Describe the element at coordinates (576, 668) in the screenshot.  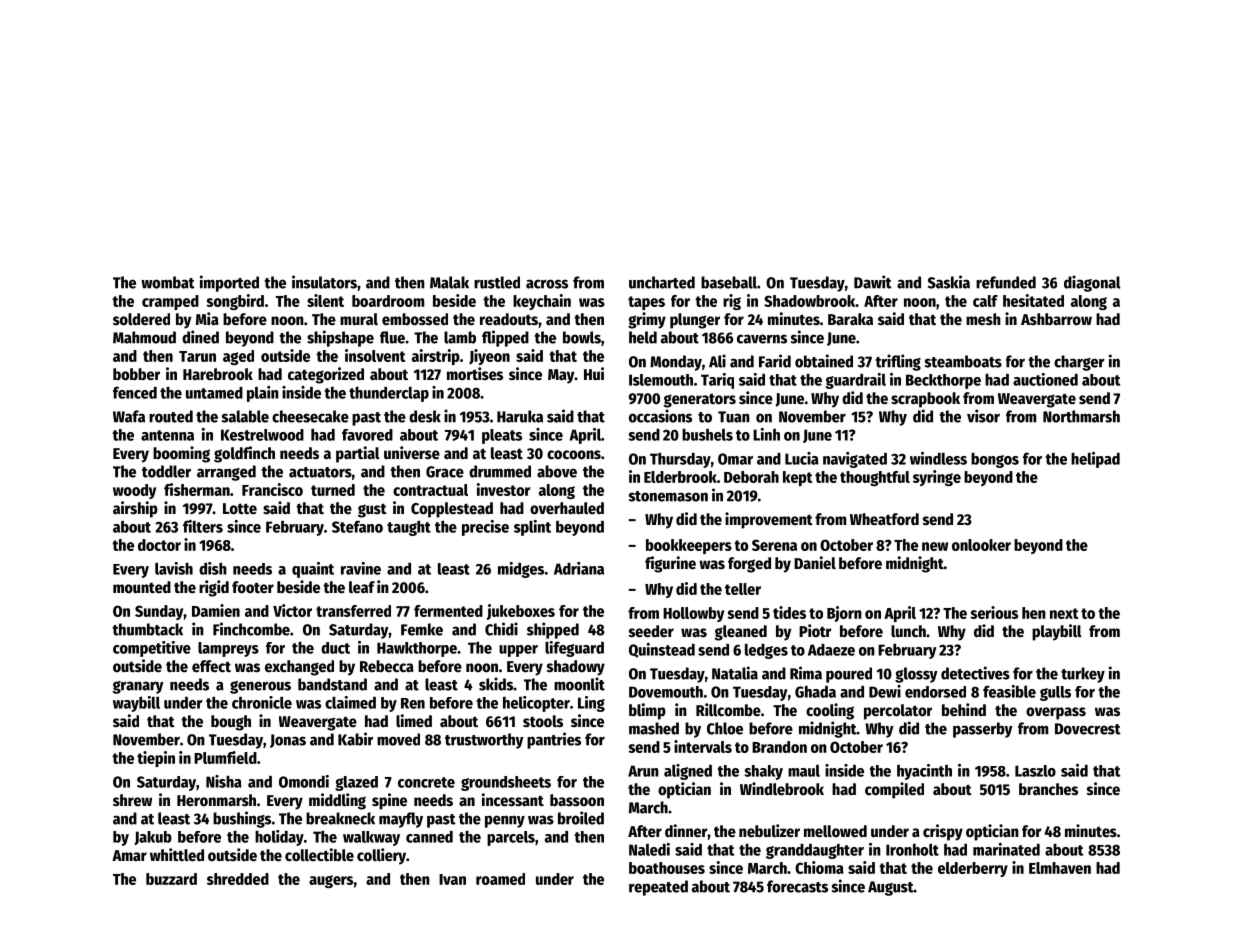
I see `shadowy` at that location.
